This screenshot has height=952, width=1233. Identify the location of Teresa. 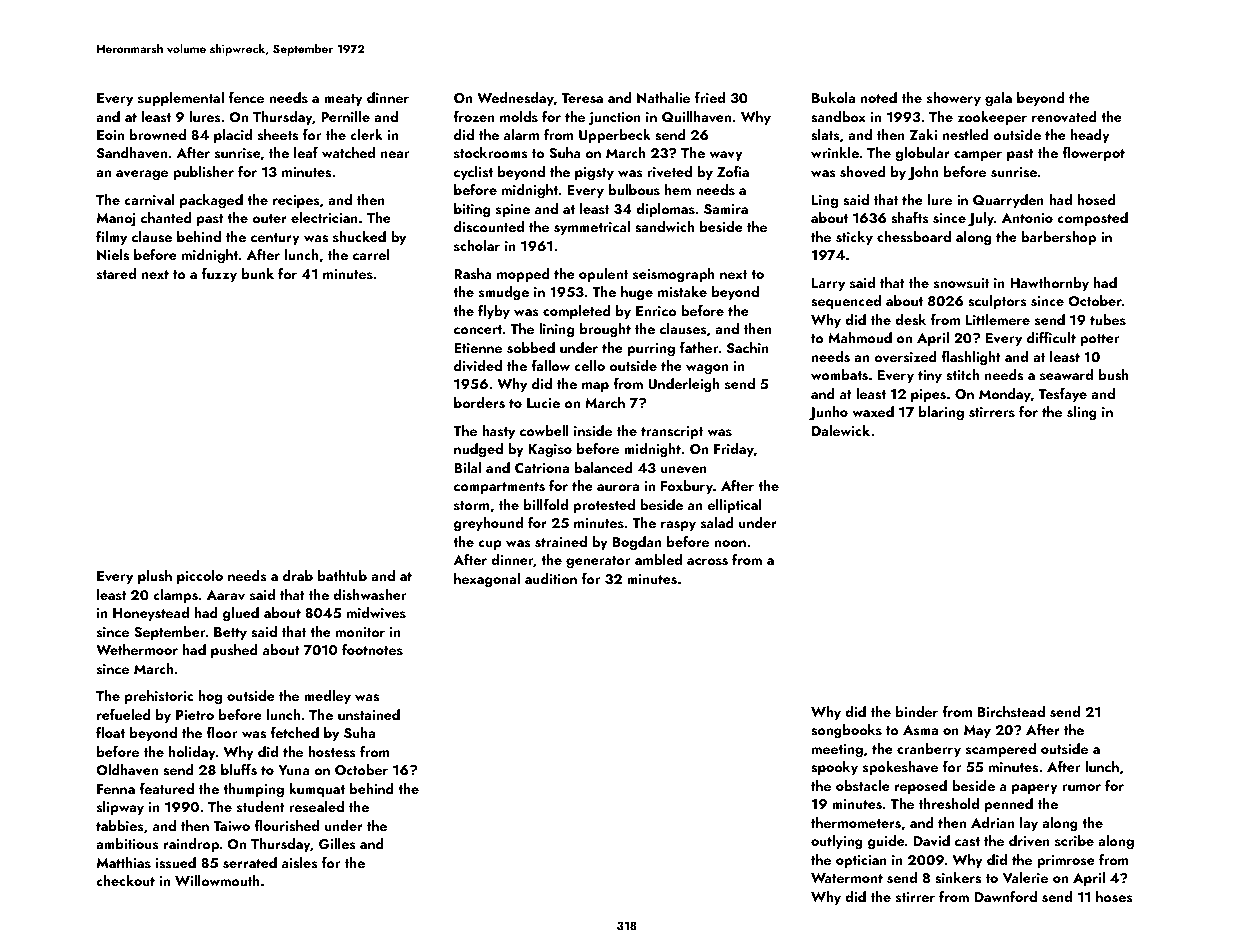
(582, 98).
